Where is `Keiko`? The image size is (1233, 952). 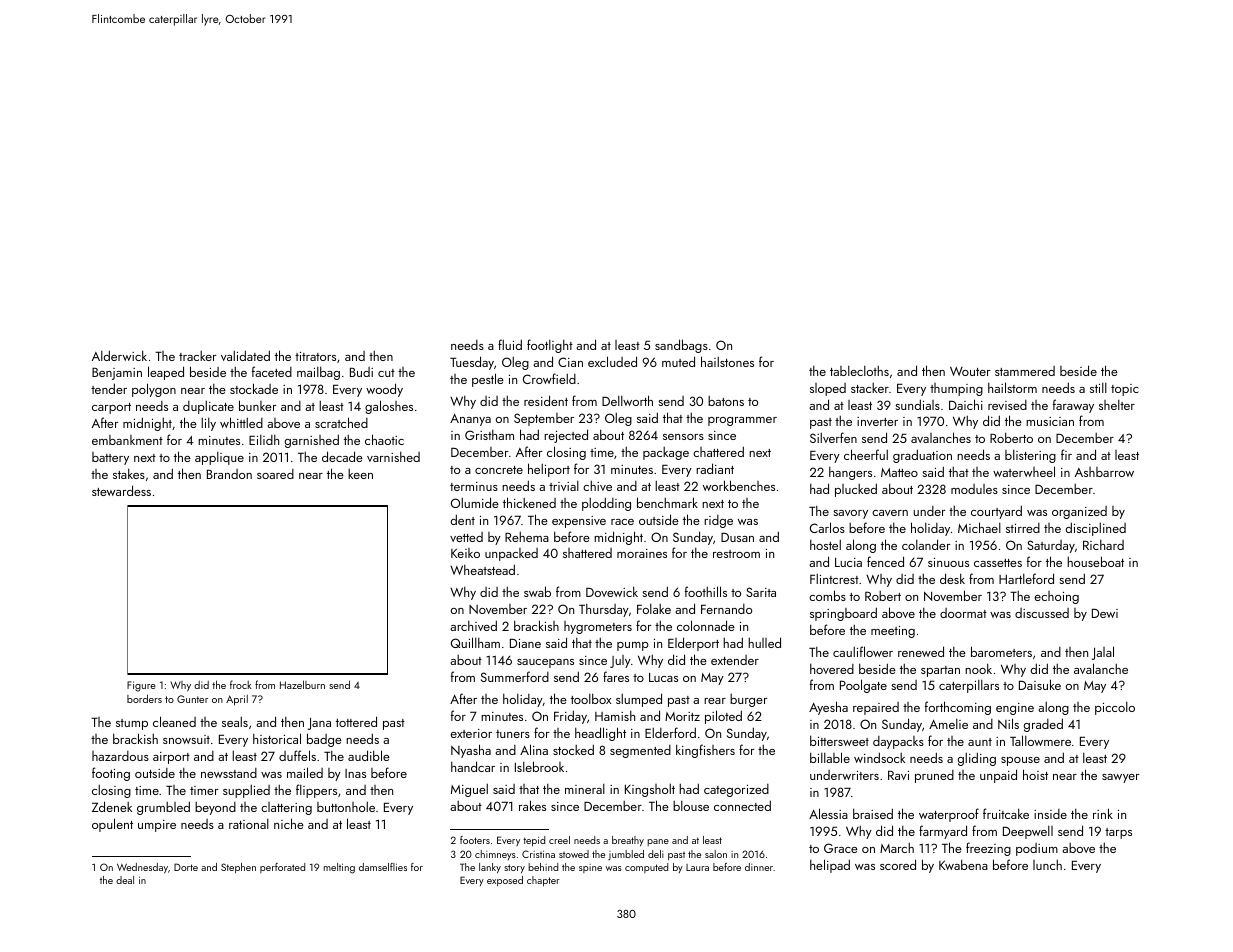 Keiko is located at coordinates (465, 553).
